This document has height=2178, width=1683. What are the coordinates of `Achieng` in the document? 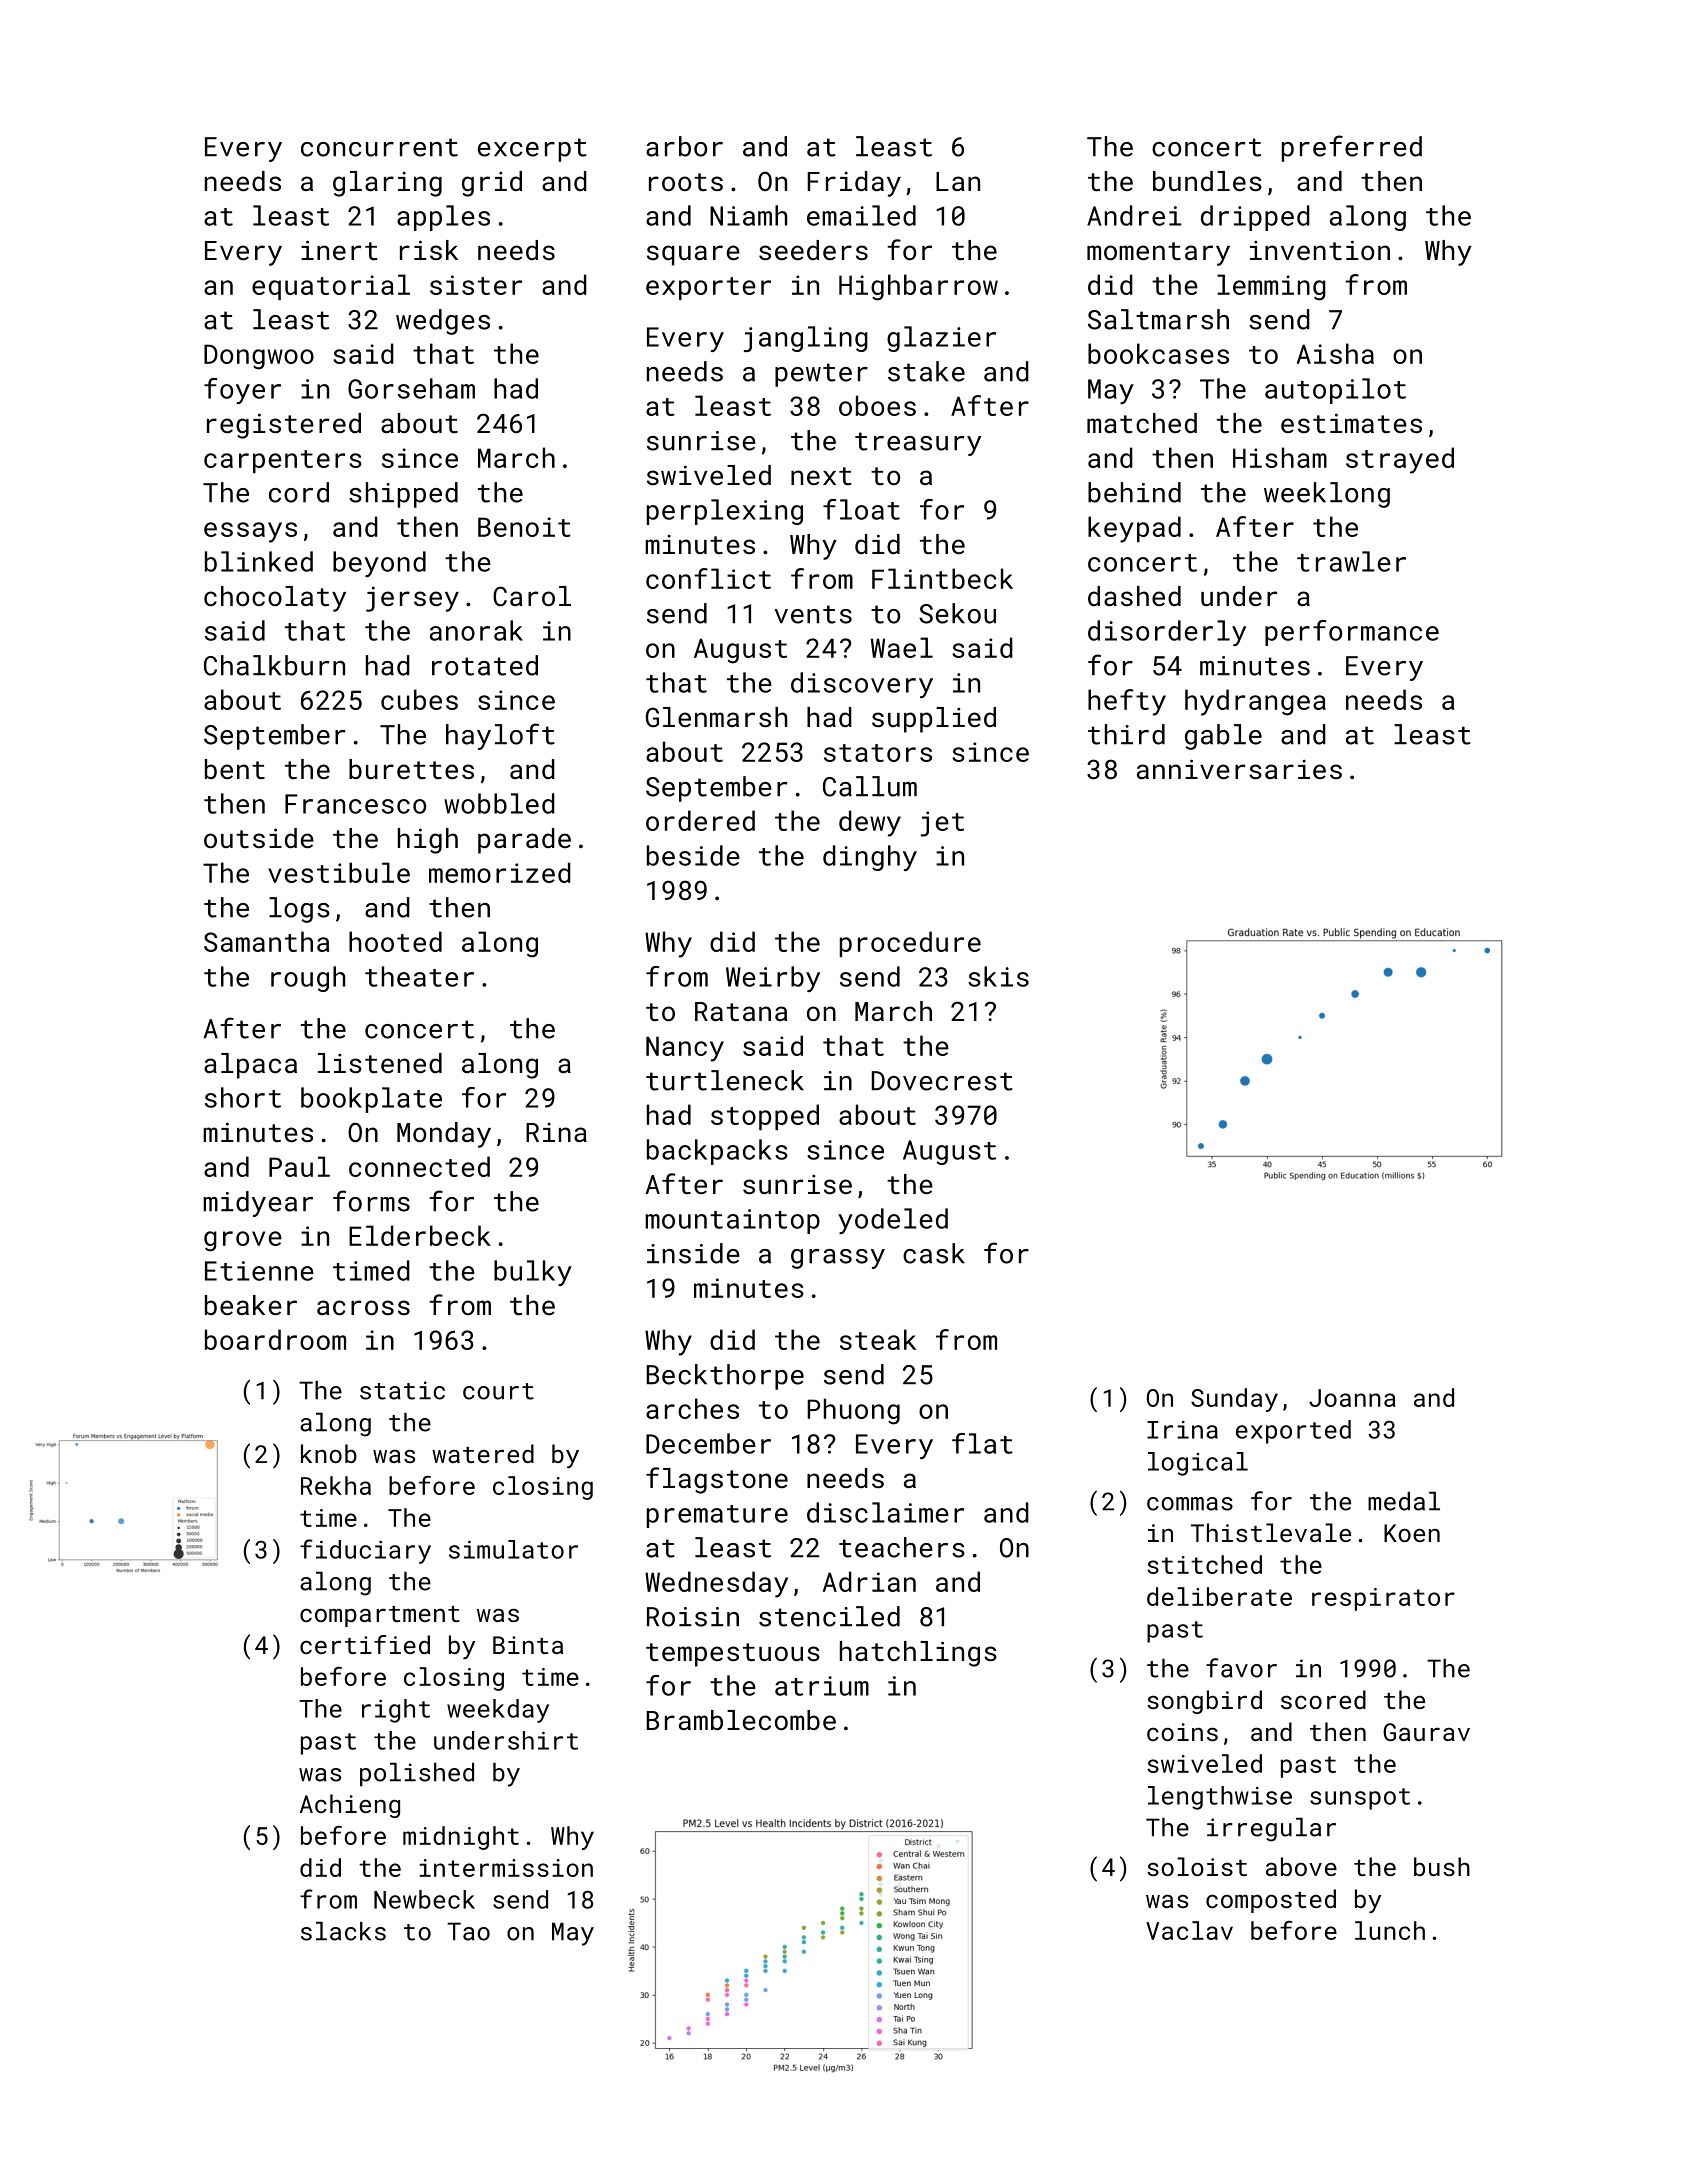 It's located at (350, 1806).
